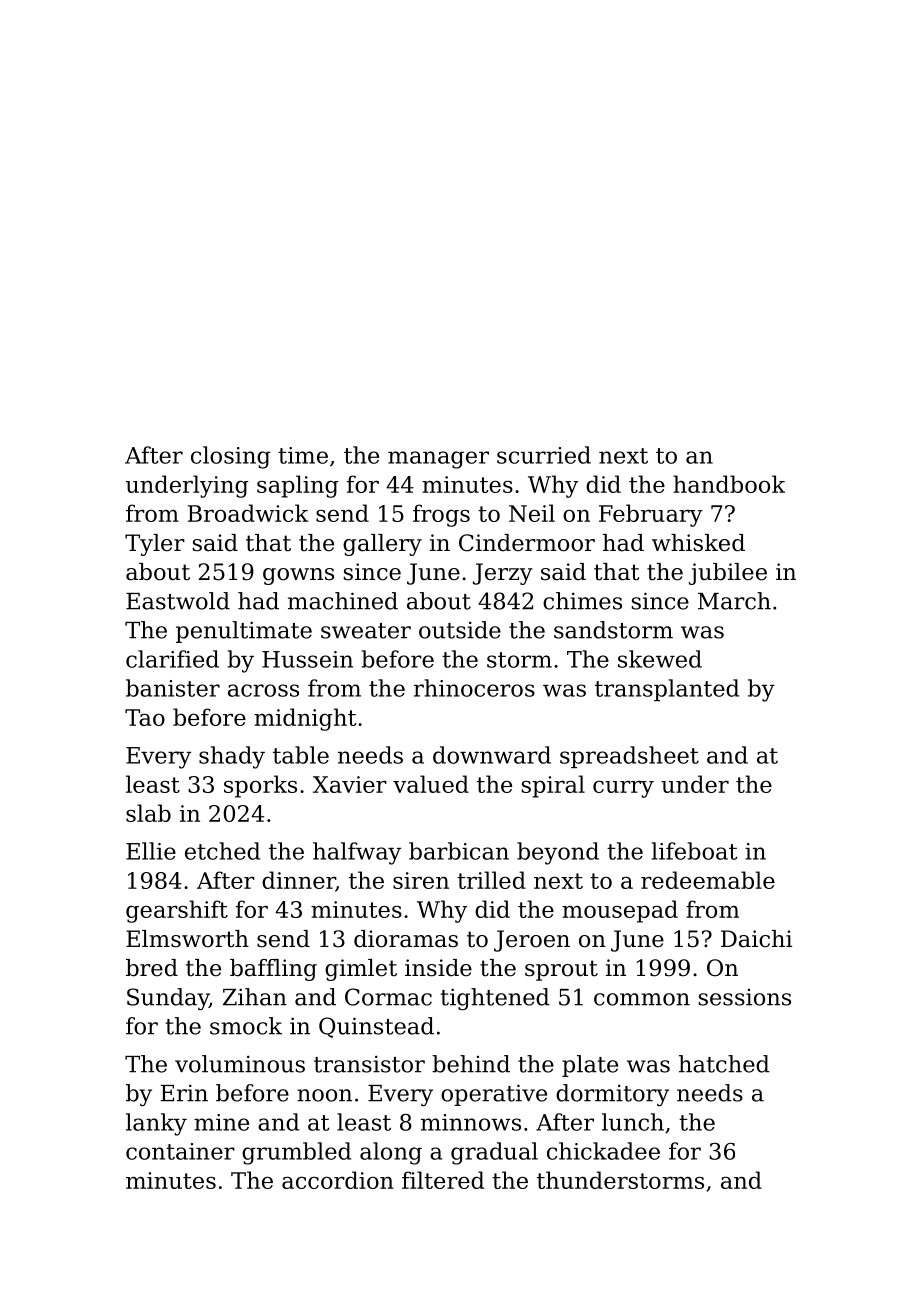 Image resolution: width=924 pixels, height=1311 pixels. I want to click on voluminous, so click(240, 1064).
